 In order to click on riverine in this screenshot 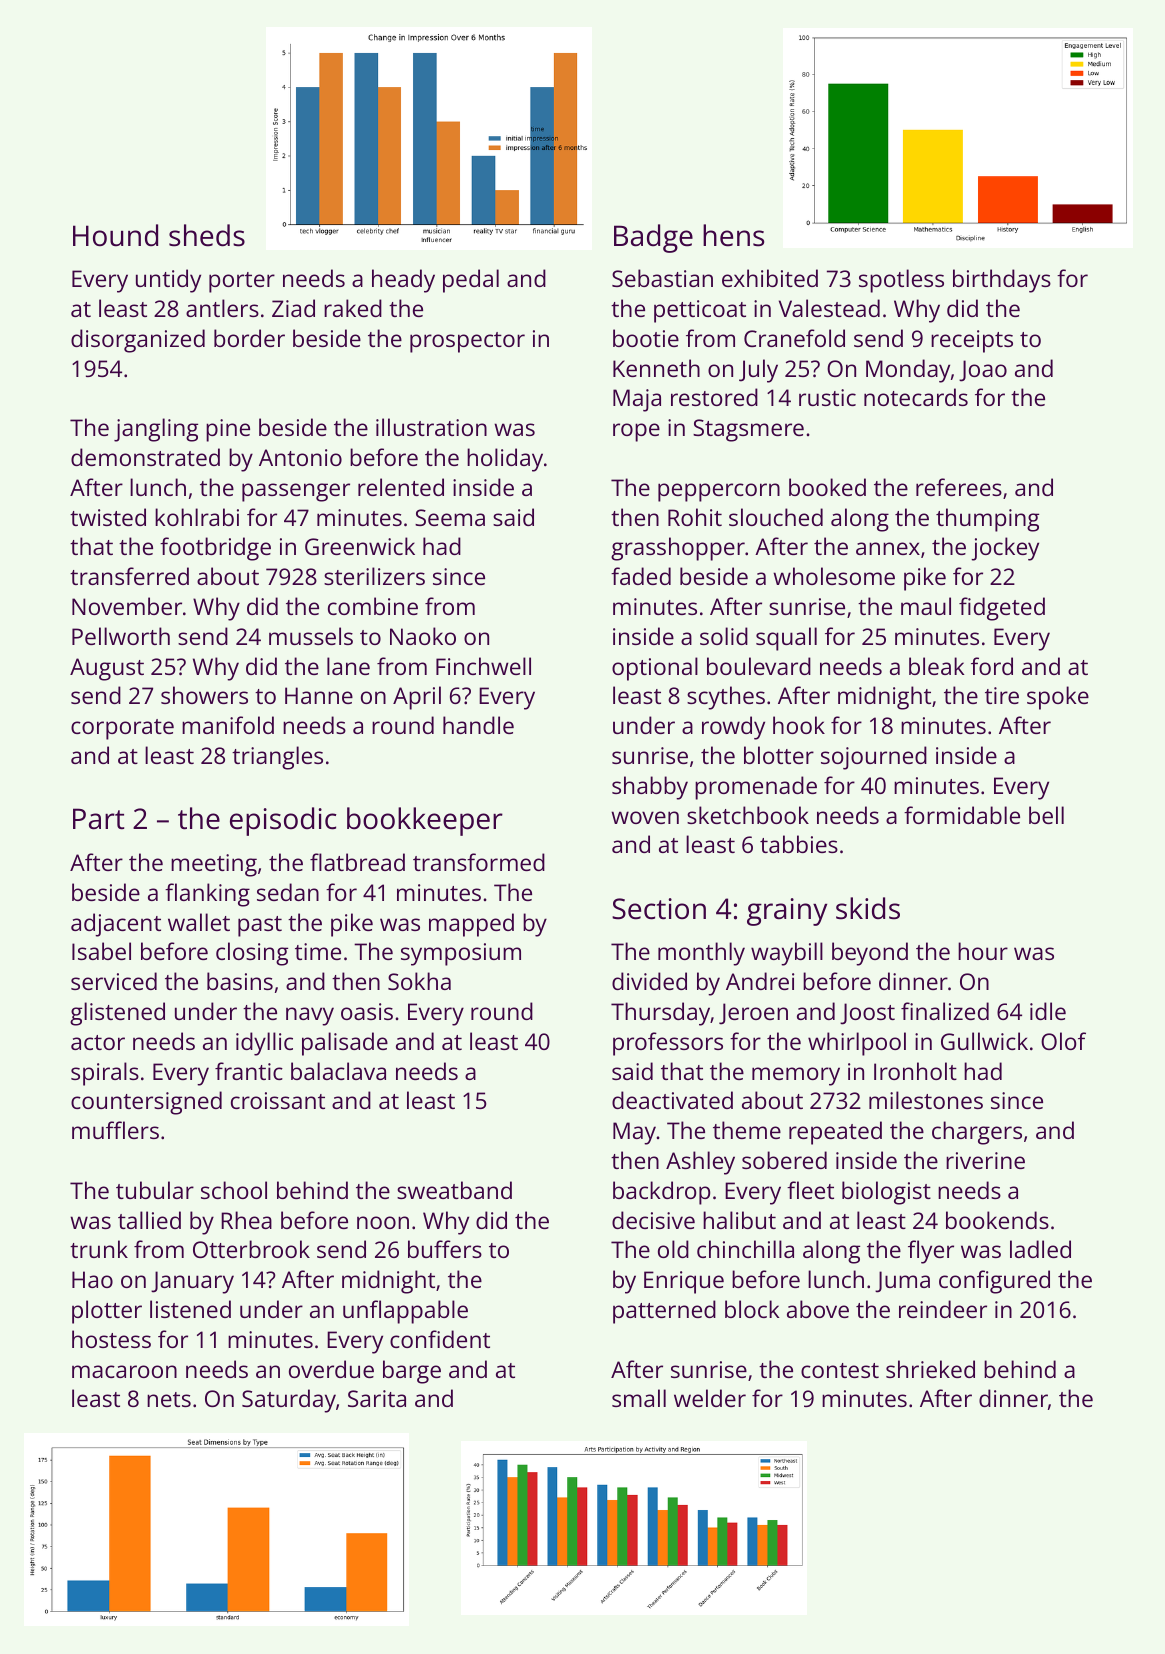, I will do `click(985, 1160)`.
